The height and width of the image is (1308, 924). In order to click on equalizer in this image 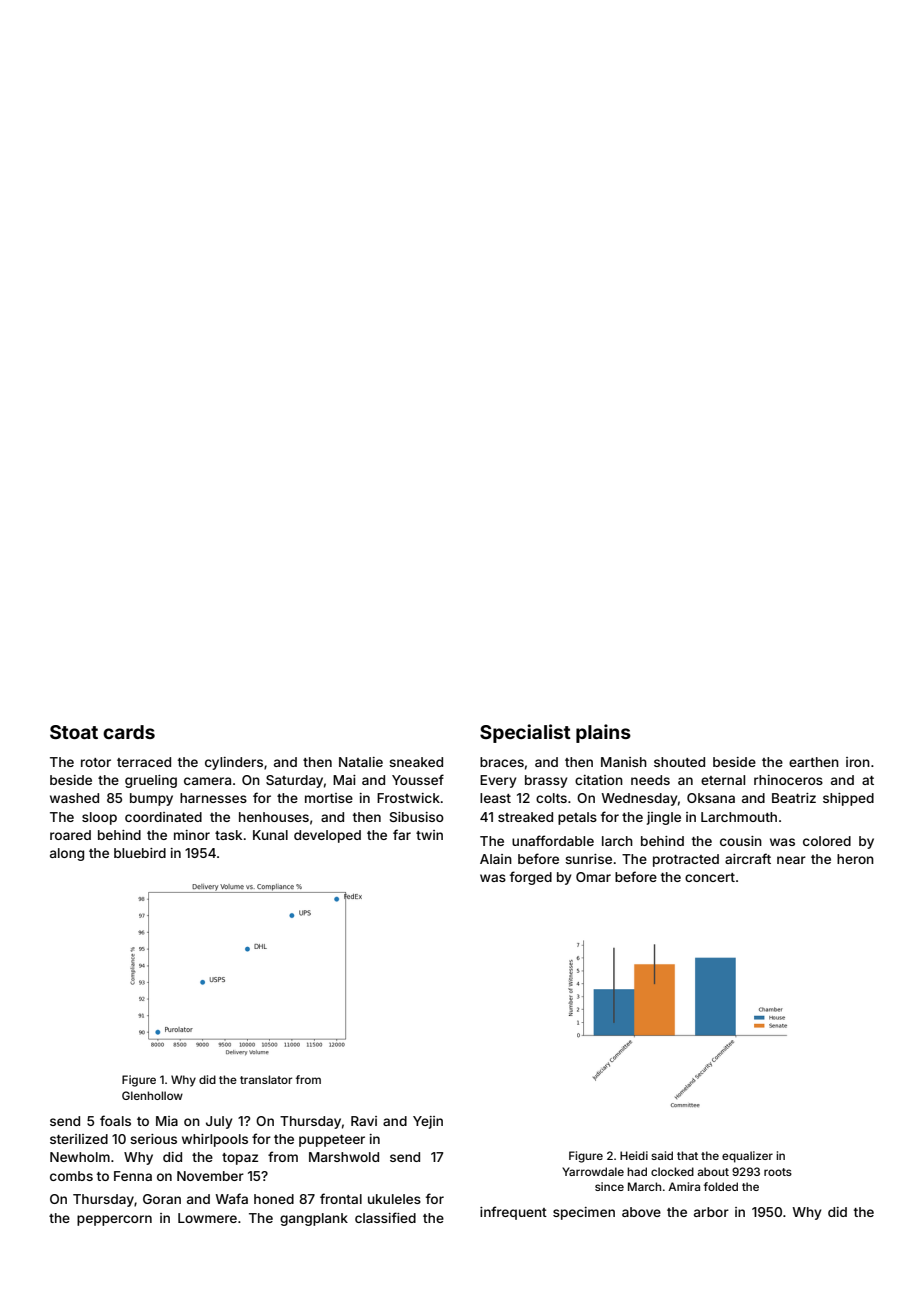, I will do `click(747, 1157)`.
